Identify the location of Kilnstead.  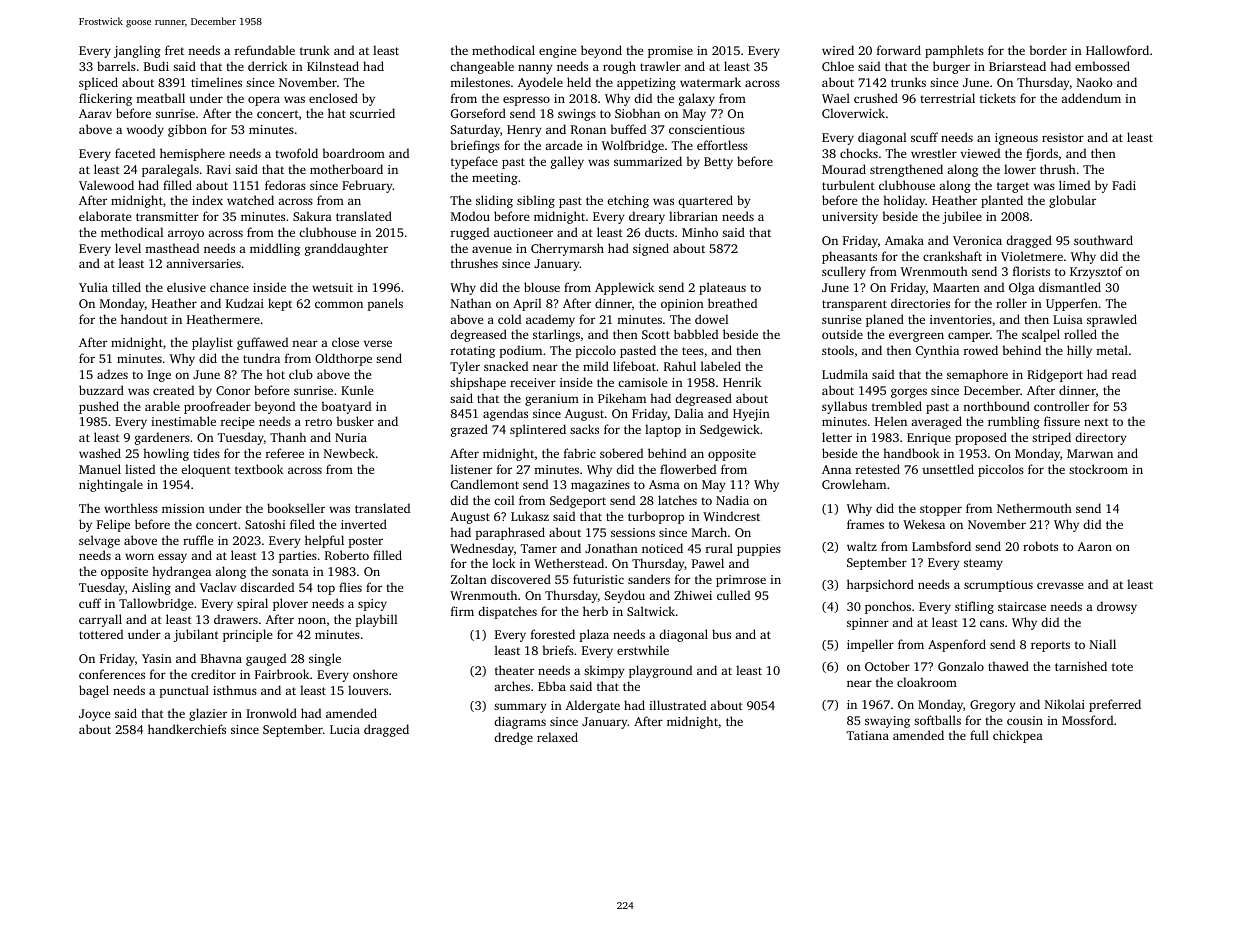
(333, 66).
